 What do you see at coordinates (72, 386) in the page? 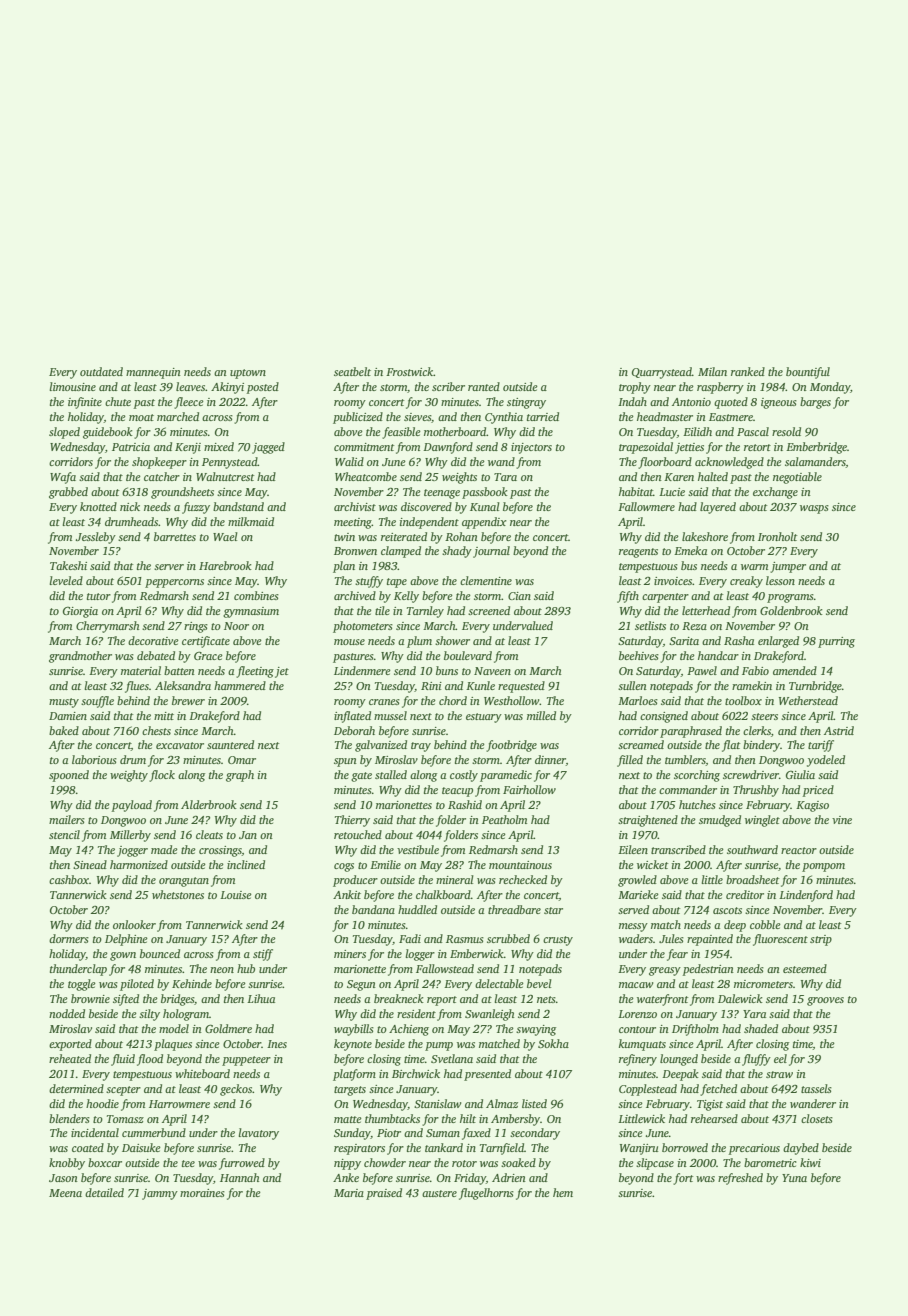
I see `limousine` at bounding box center [72, 386].
